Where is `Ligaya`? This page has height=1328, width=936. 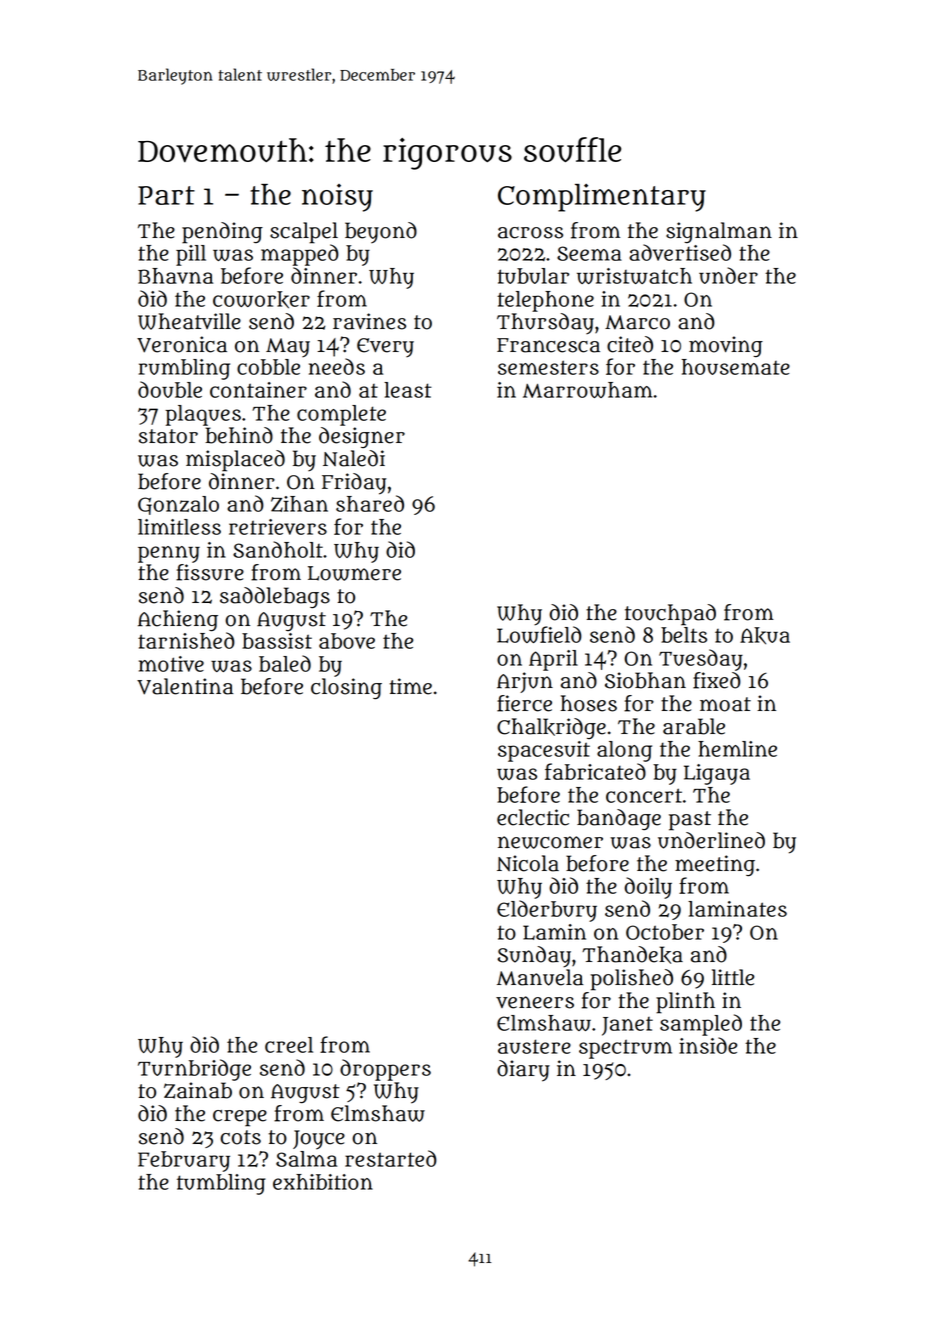
Ligaya is located at coordinates (717, 774).
